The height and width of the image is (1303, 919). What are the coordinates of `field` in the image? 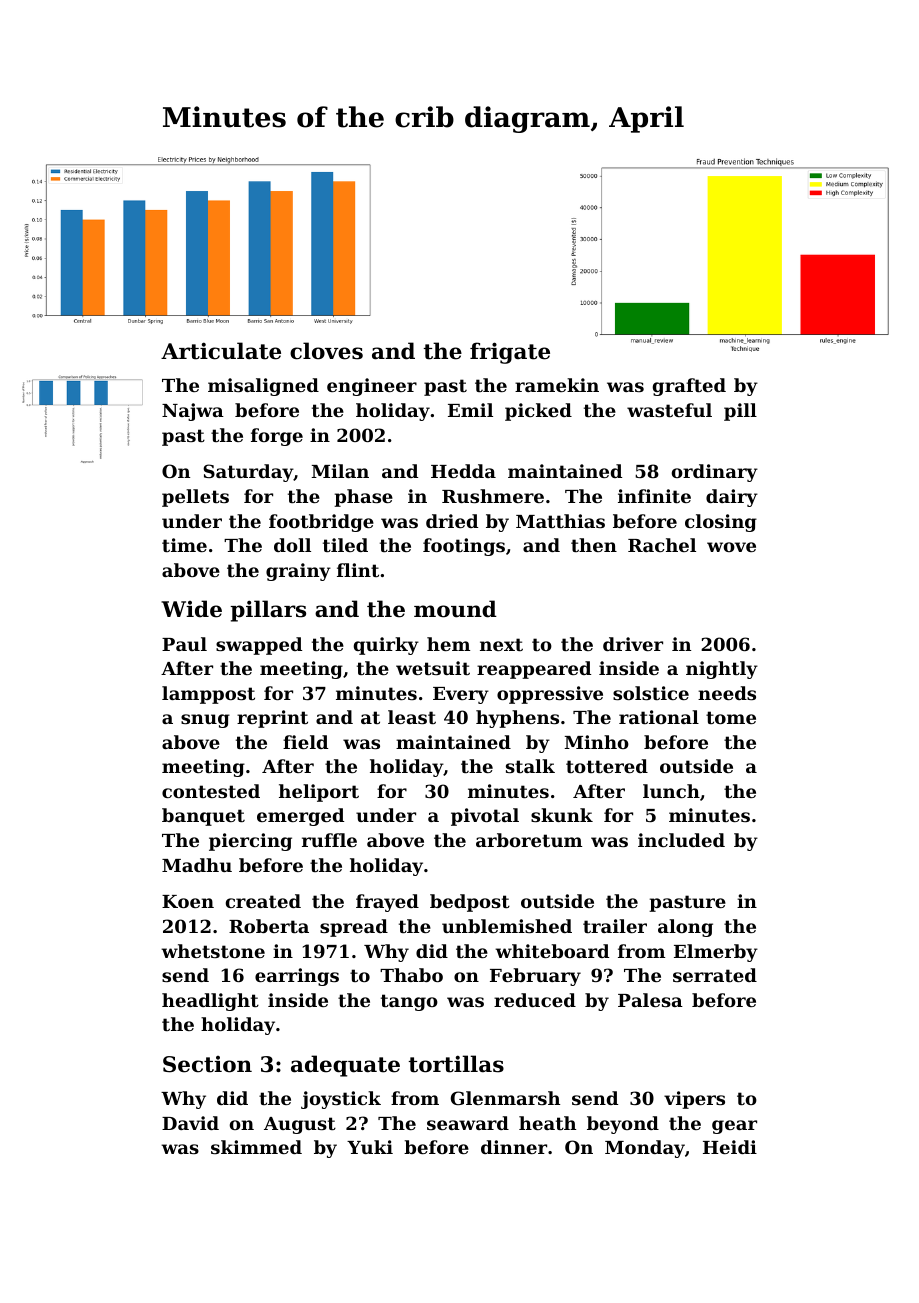 It's located at (305, 742).
